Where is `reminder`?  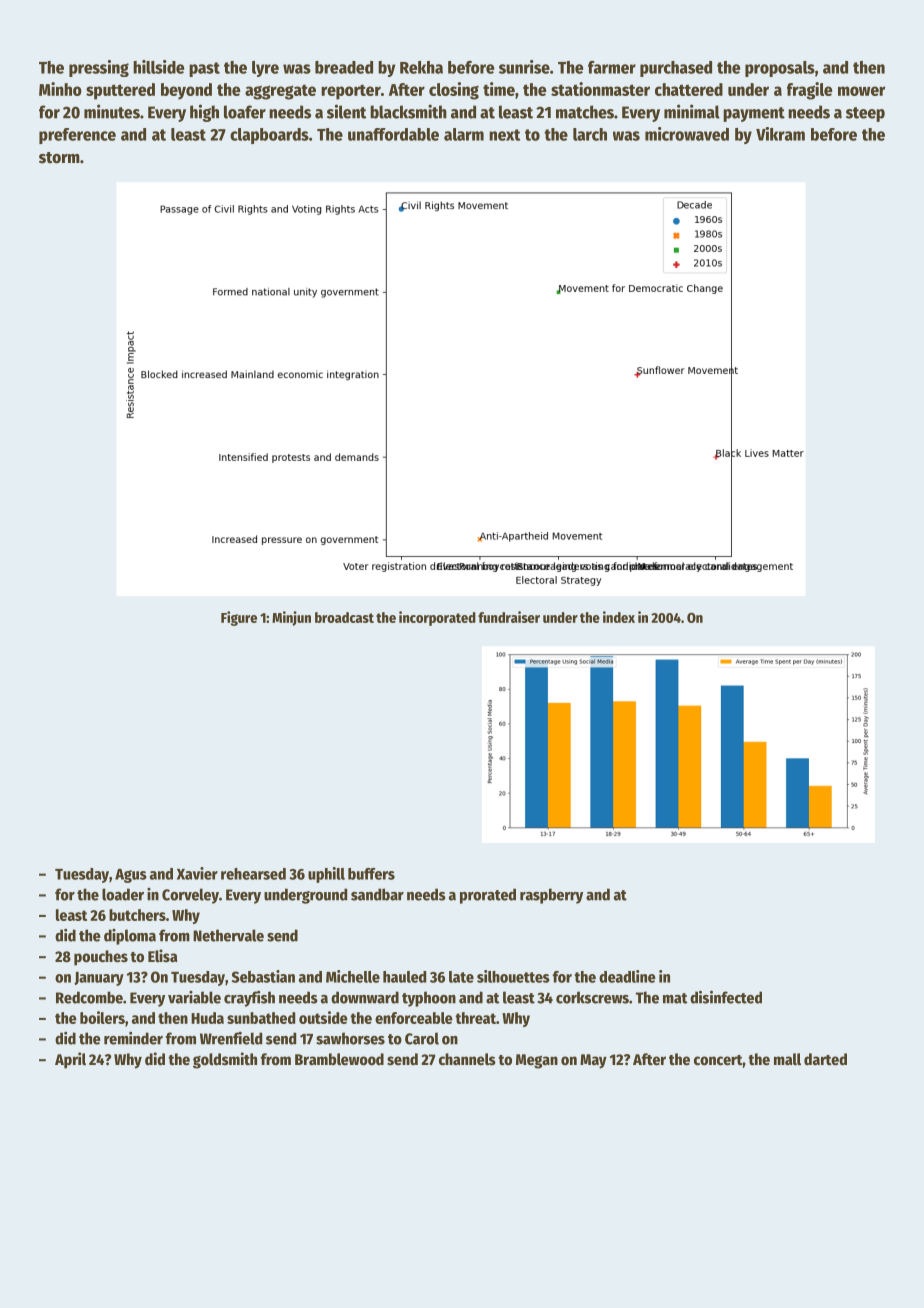
reminder is located at coordinates (133, 1038).
